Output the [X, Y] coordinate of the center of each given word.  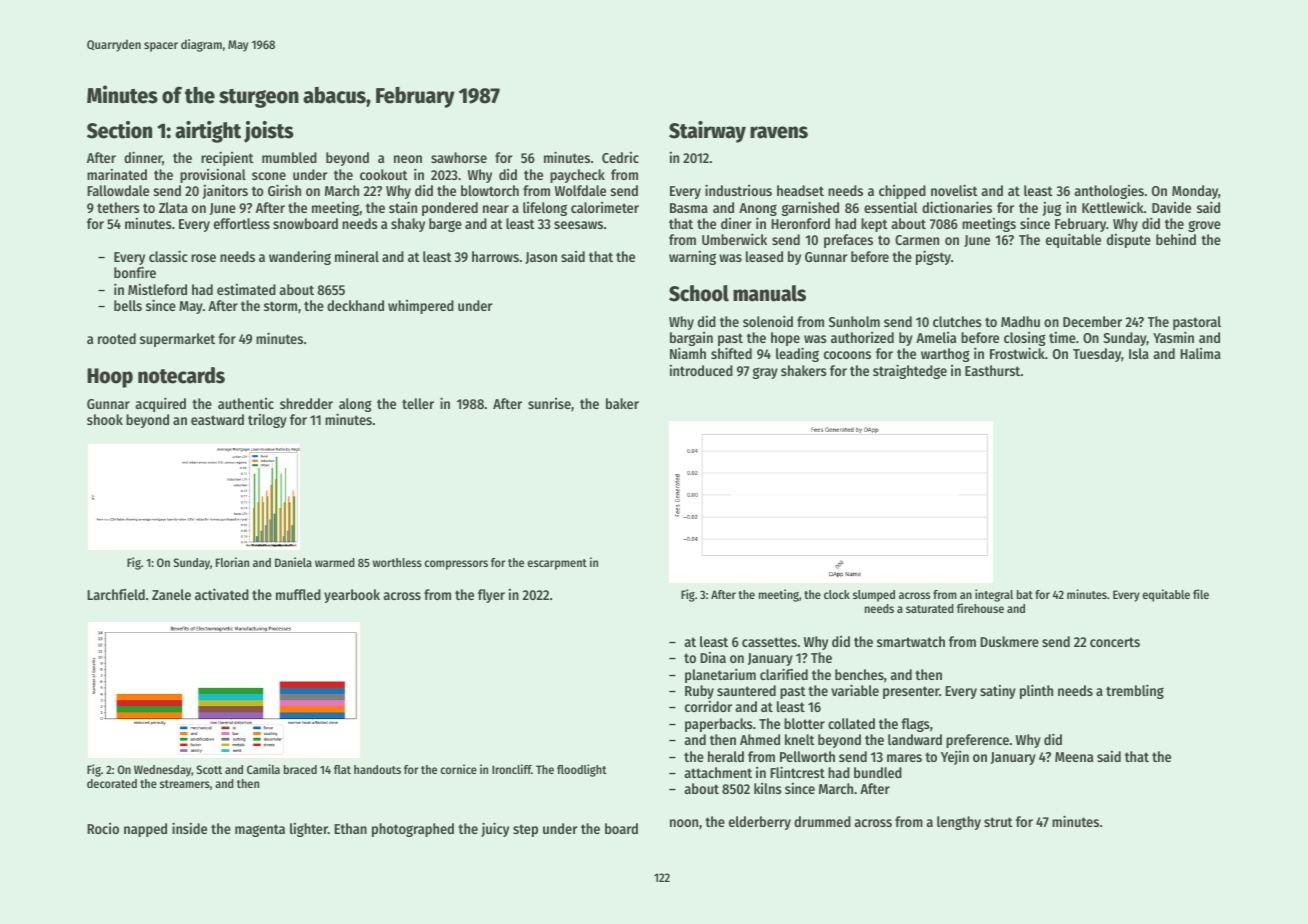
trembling [1135, 691]
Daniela [293, 562]
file [1201, 594]
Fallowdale [118, 190]
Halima [1200, 353]
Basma [689, 208]
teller [418, 403]
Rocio [103, 828]
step [525, 830]
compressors [456, 565]
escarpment [557, 564]
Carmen [917, 240]
